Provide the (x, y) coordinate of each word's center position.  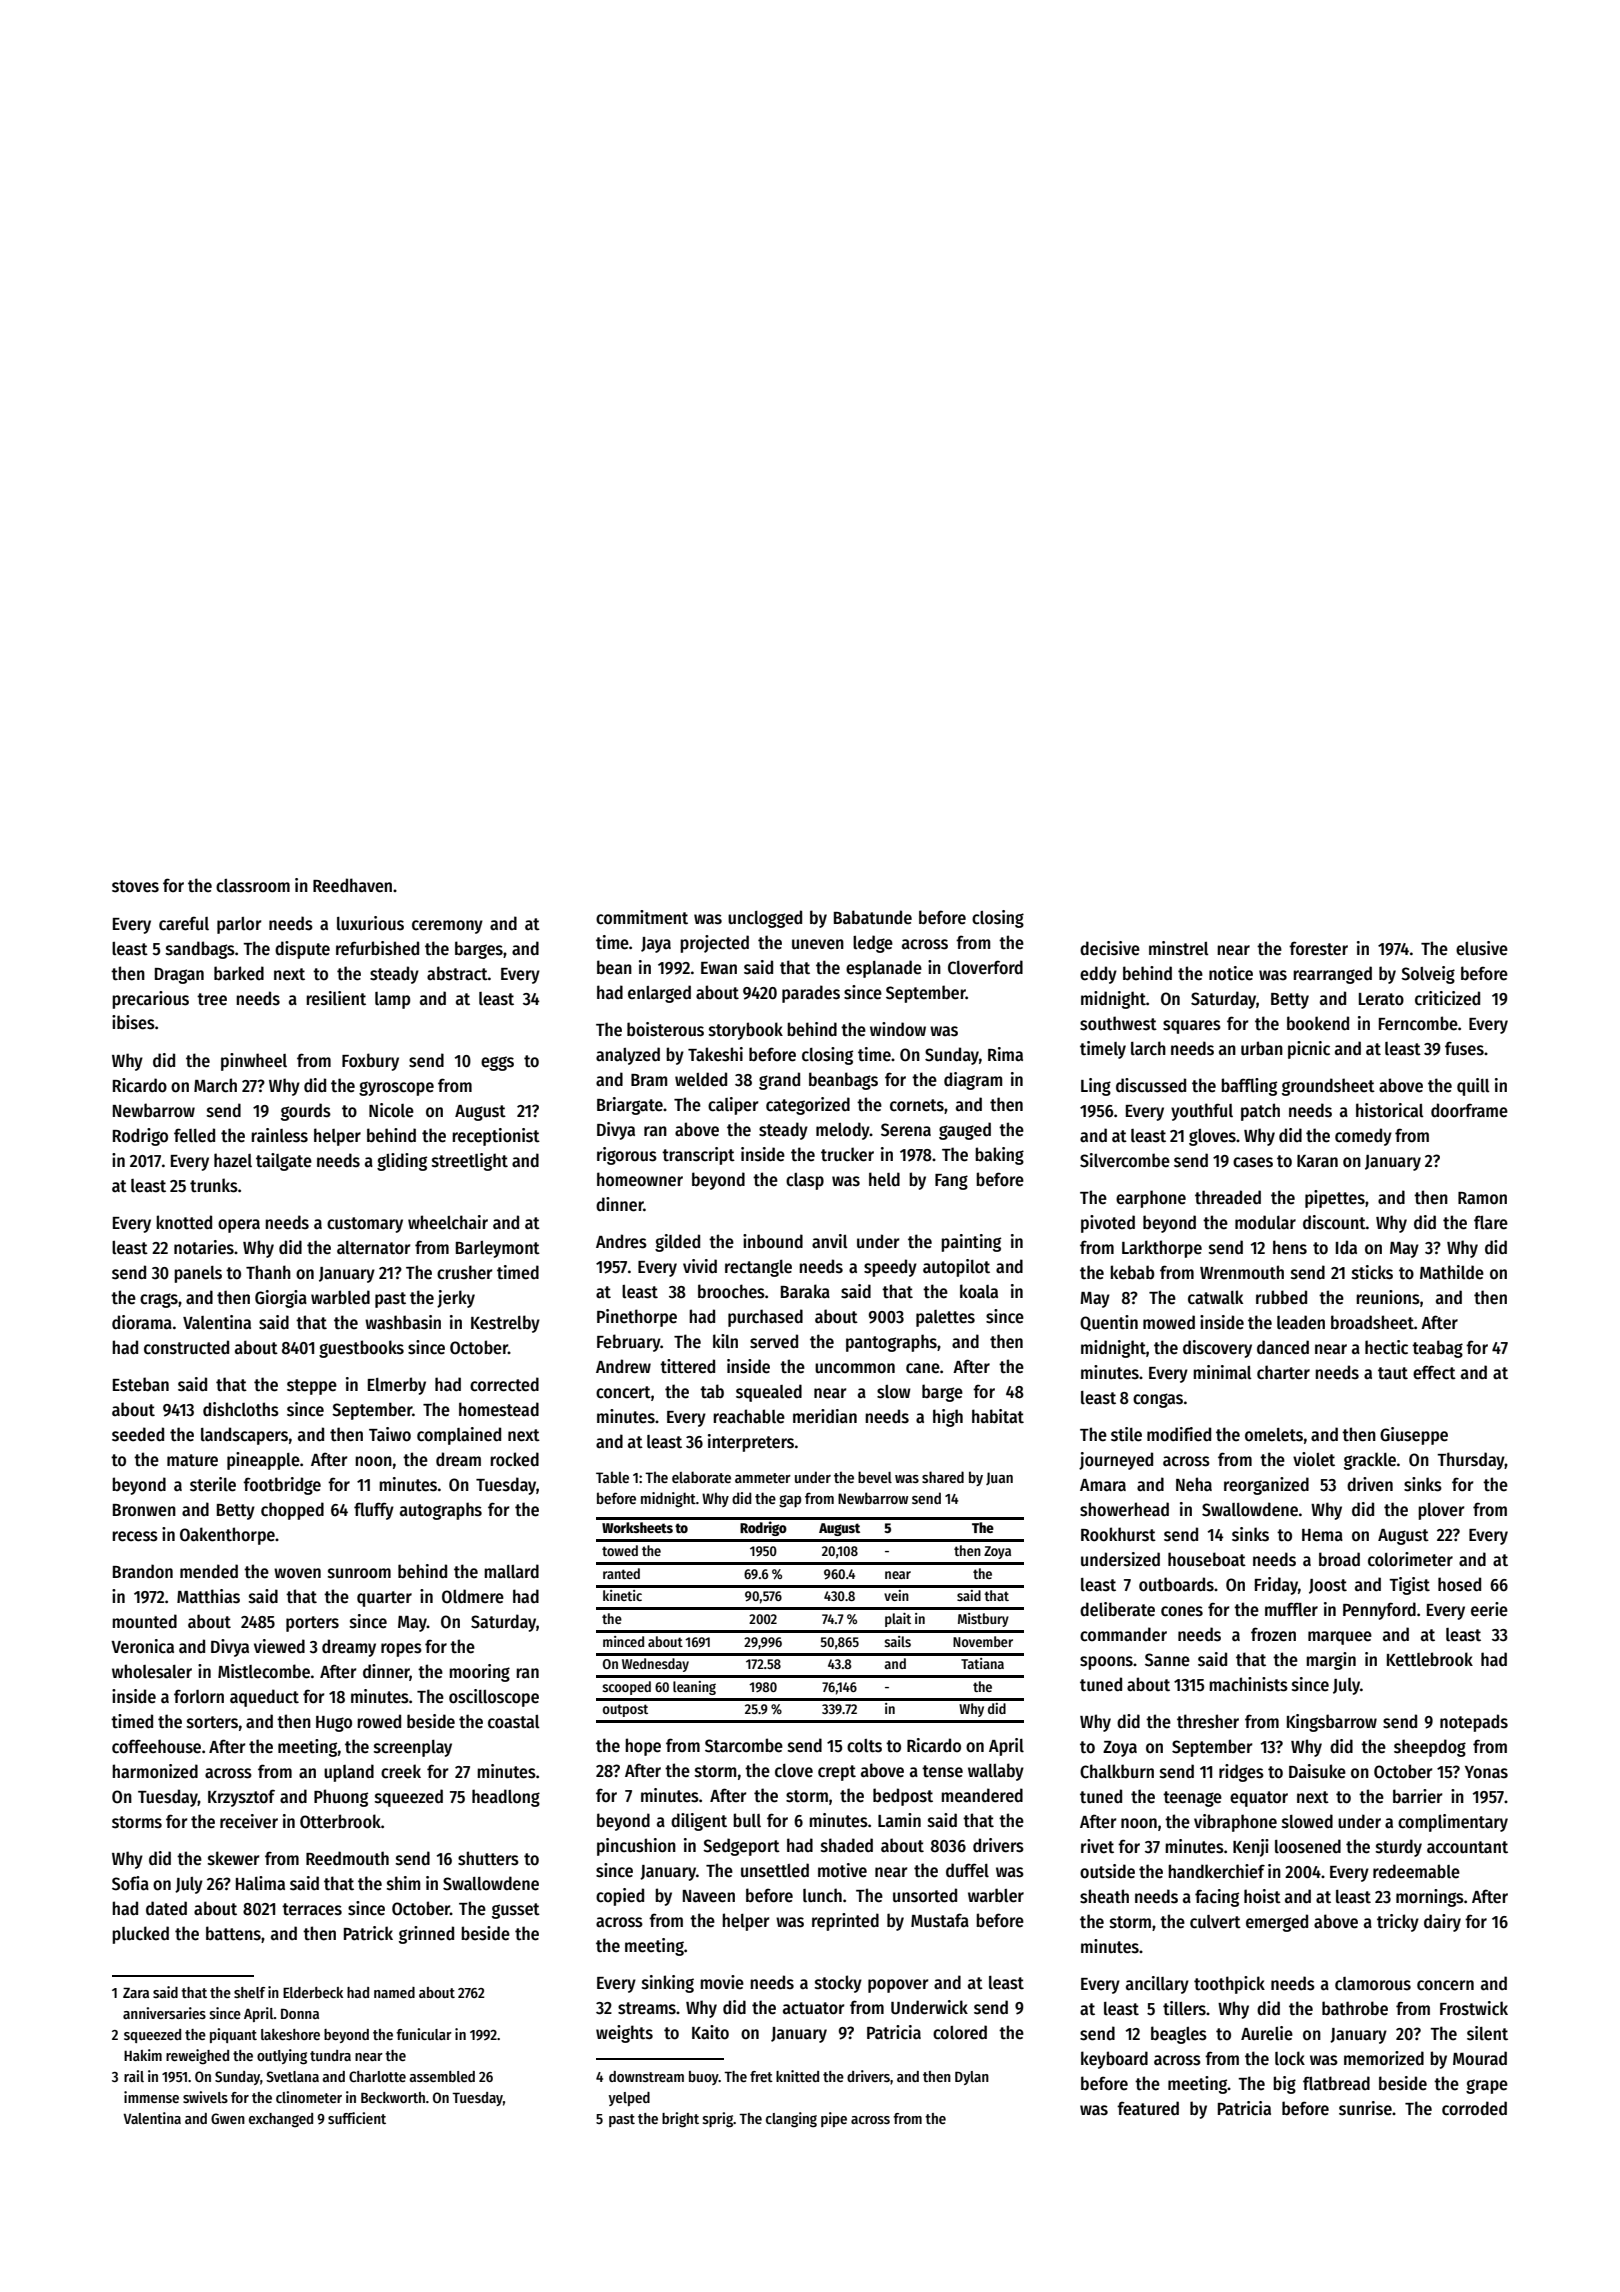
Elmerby (397, 1386)
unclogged (765, 919)
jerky (456, 1299)
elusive (1482, 948)
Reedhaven (352, 885)
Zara (136, 1992)
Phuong (341, 1798)
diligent (699, 1822)
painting (971, 1243)
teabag (1437, 1349)
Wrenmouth (1242, 1272)
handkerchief (1216, 1871)
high (948, 1418)
